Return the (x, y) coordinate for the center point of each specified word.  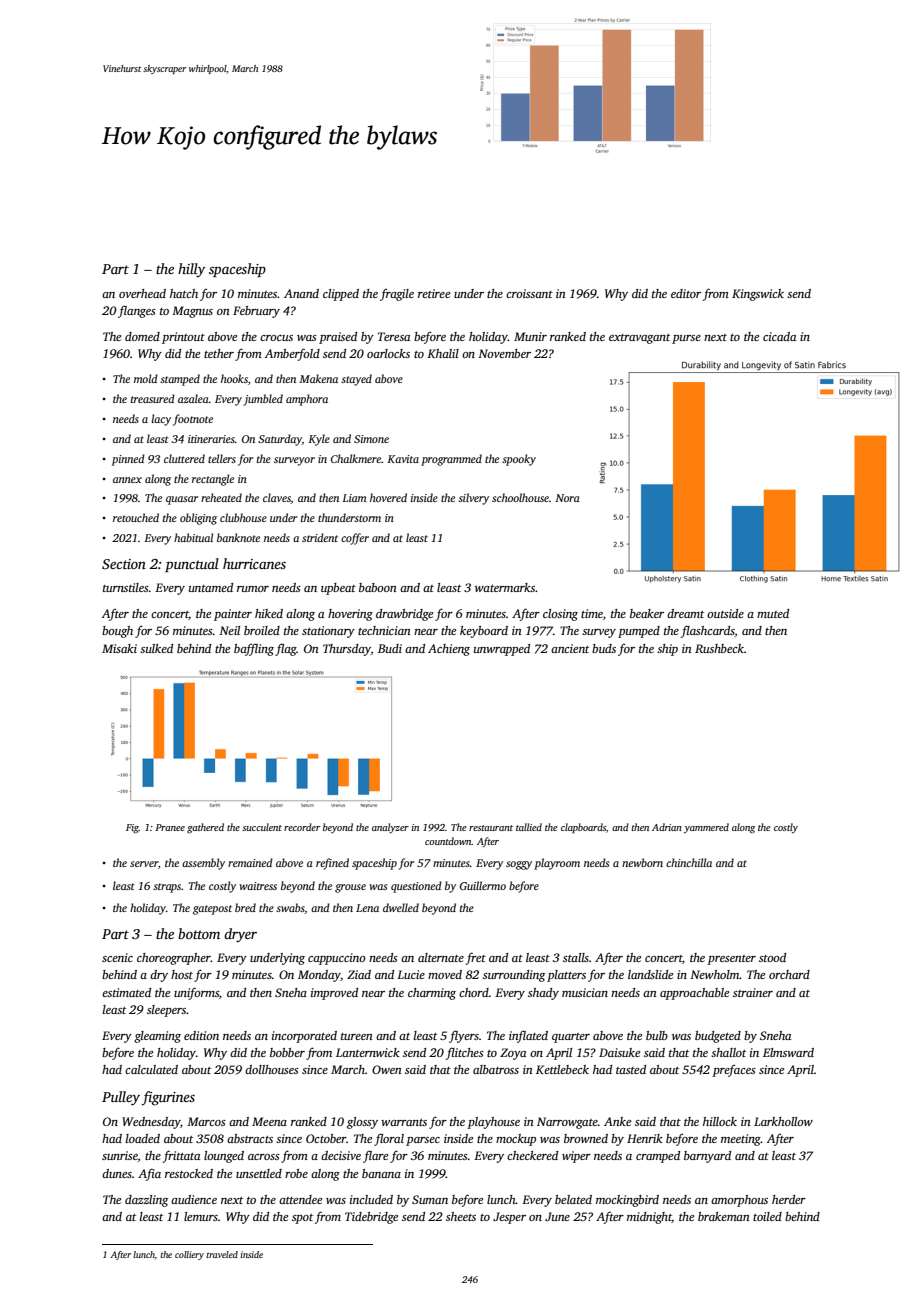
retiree (434, 293)
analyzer (390, 828)
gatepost (212, 910)
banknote (238, 537)
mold (146, 378)
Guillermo (483, 885)
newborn (642, 862)
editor (686, 293)
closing (560, 615)
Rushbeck (719, 648)
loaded (143, 1138)
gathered (205, 828)
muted (773, 613)
